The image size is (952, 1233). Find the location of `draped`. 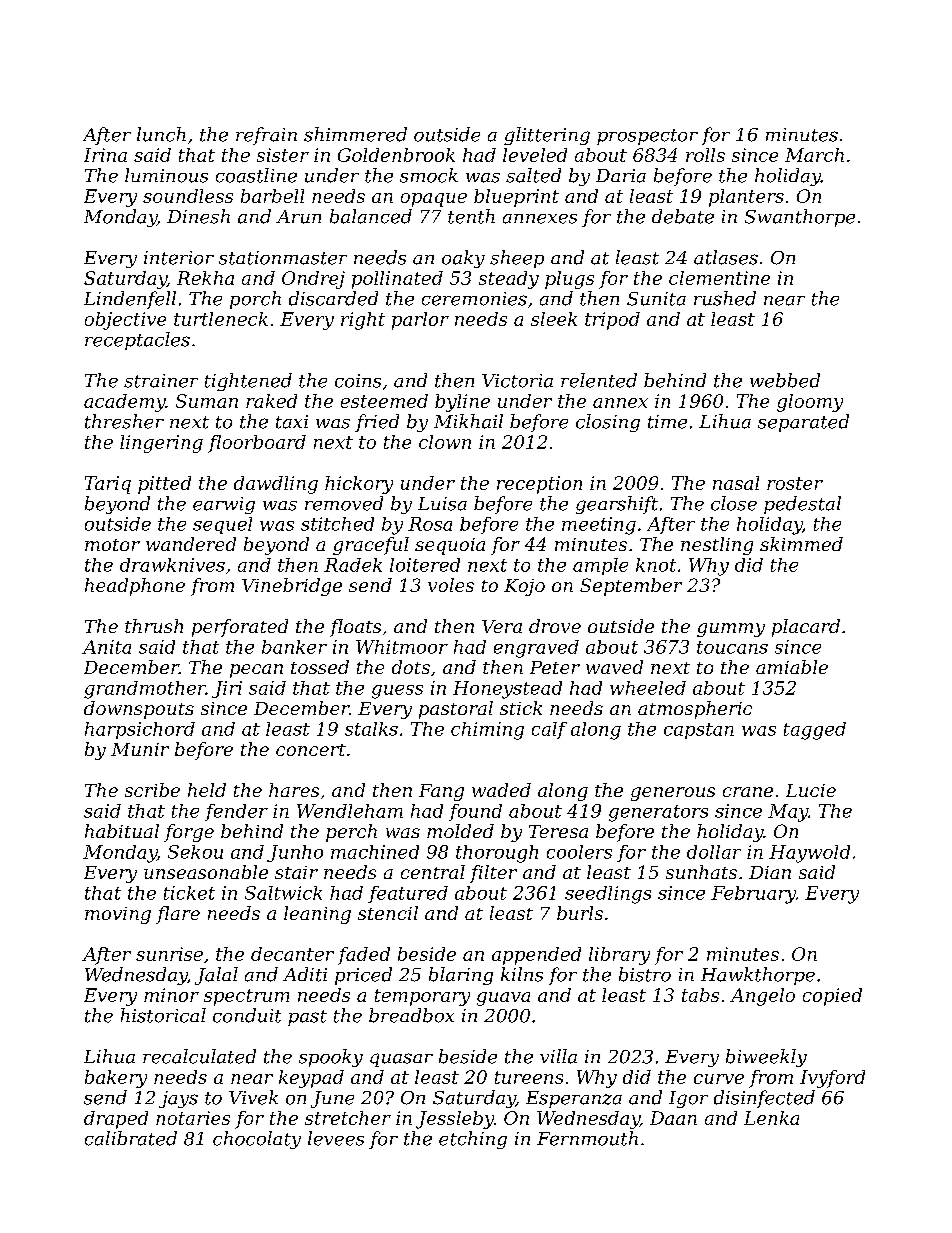

draped is located at coordinates (116, 1120).
